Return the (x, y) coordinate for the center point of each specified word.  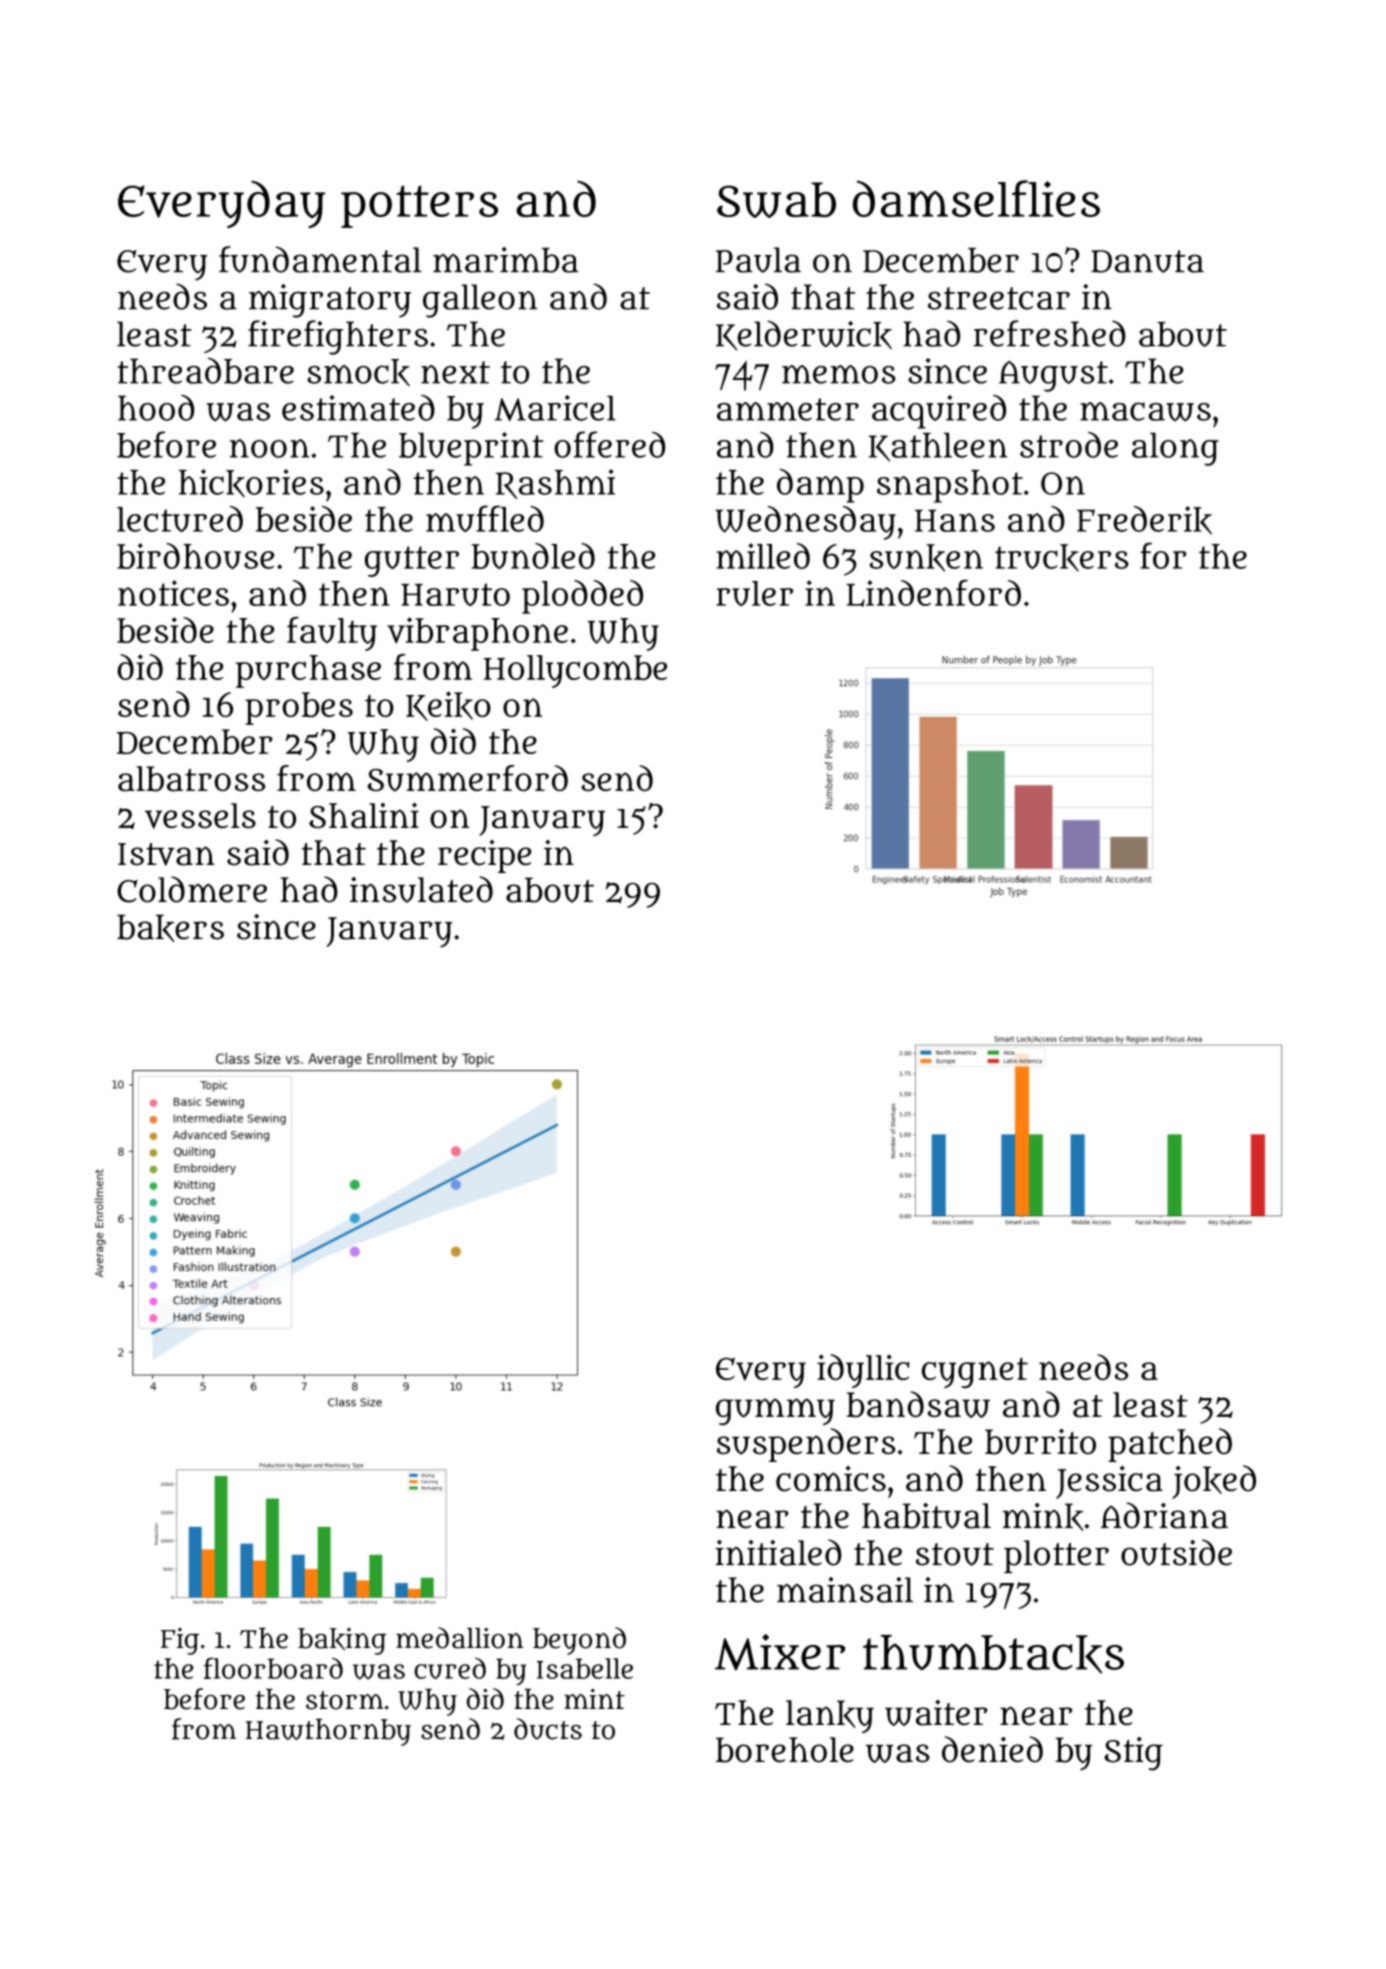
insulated (421, 889)
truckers (1062, 558)
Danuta (1147, 261)
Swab (776, 200)
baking (342, 1641)
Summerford (467, 778)
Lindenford (933, 593)
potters (419, 206)
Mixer (780, 1652)
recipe (485, 856)
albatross (191, 779)
